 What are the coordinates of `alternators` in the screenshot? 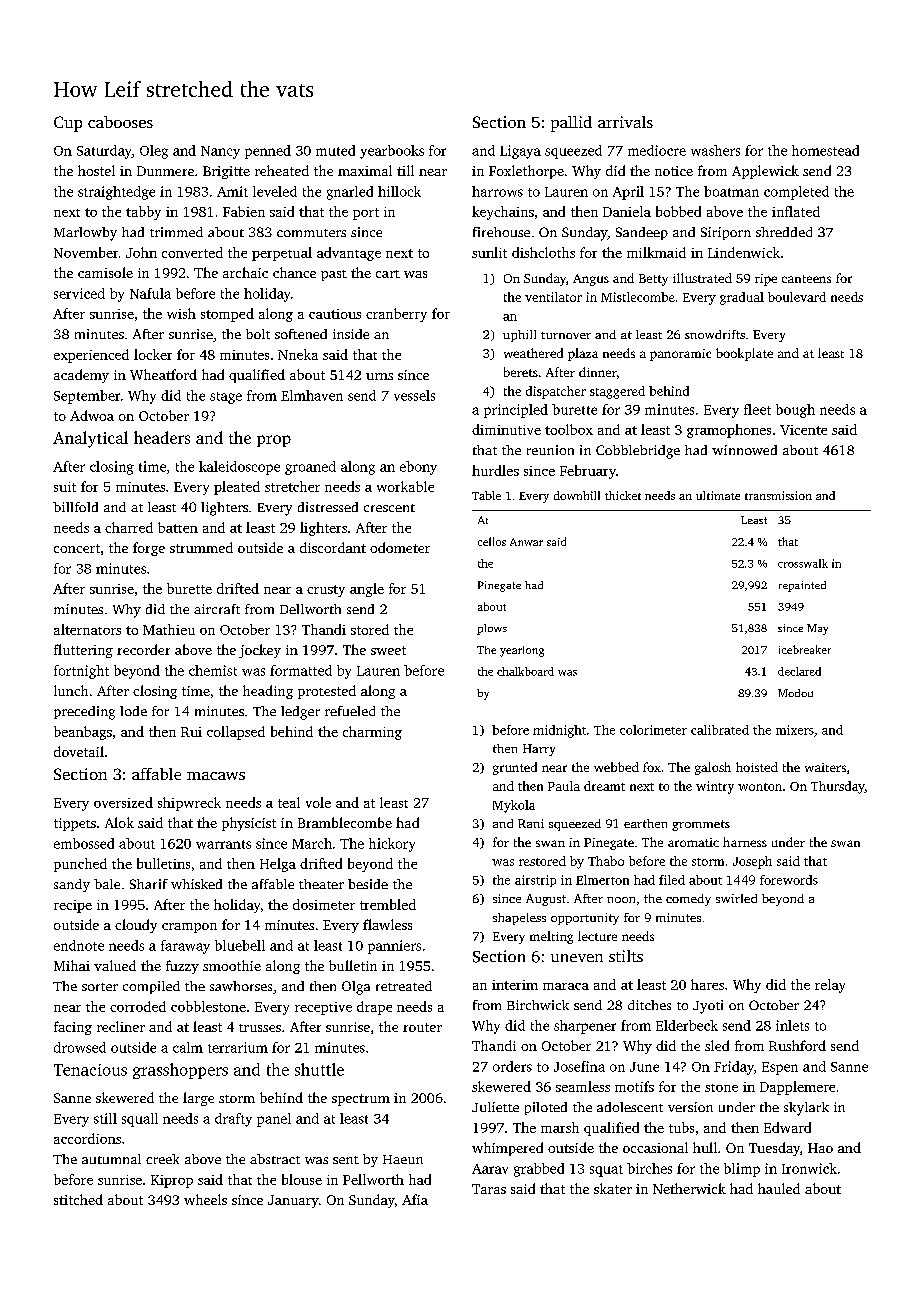 It's located at (87, 629).
